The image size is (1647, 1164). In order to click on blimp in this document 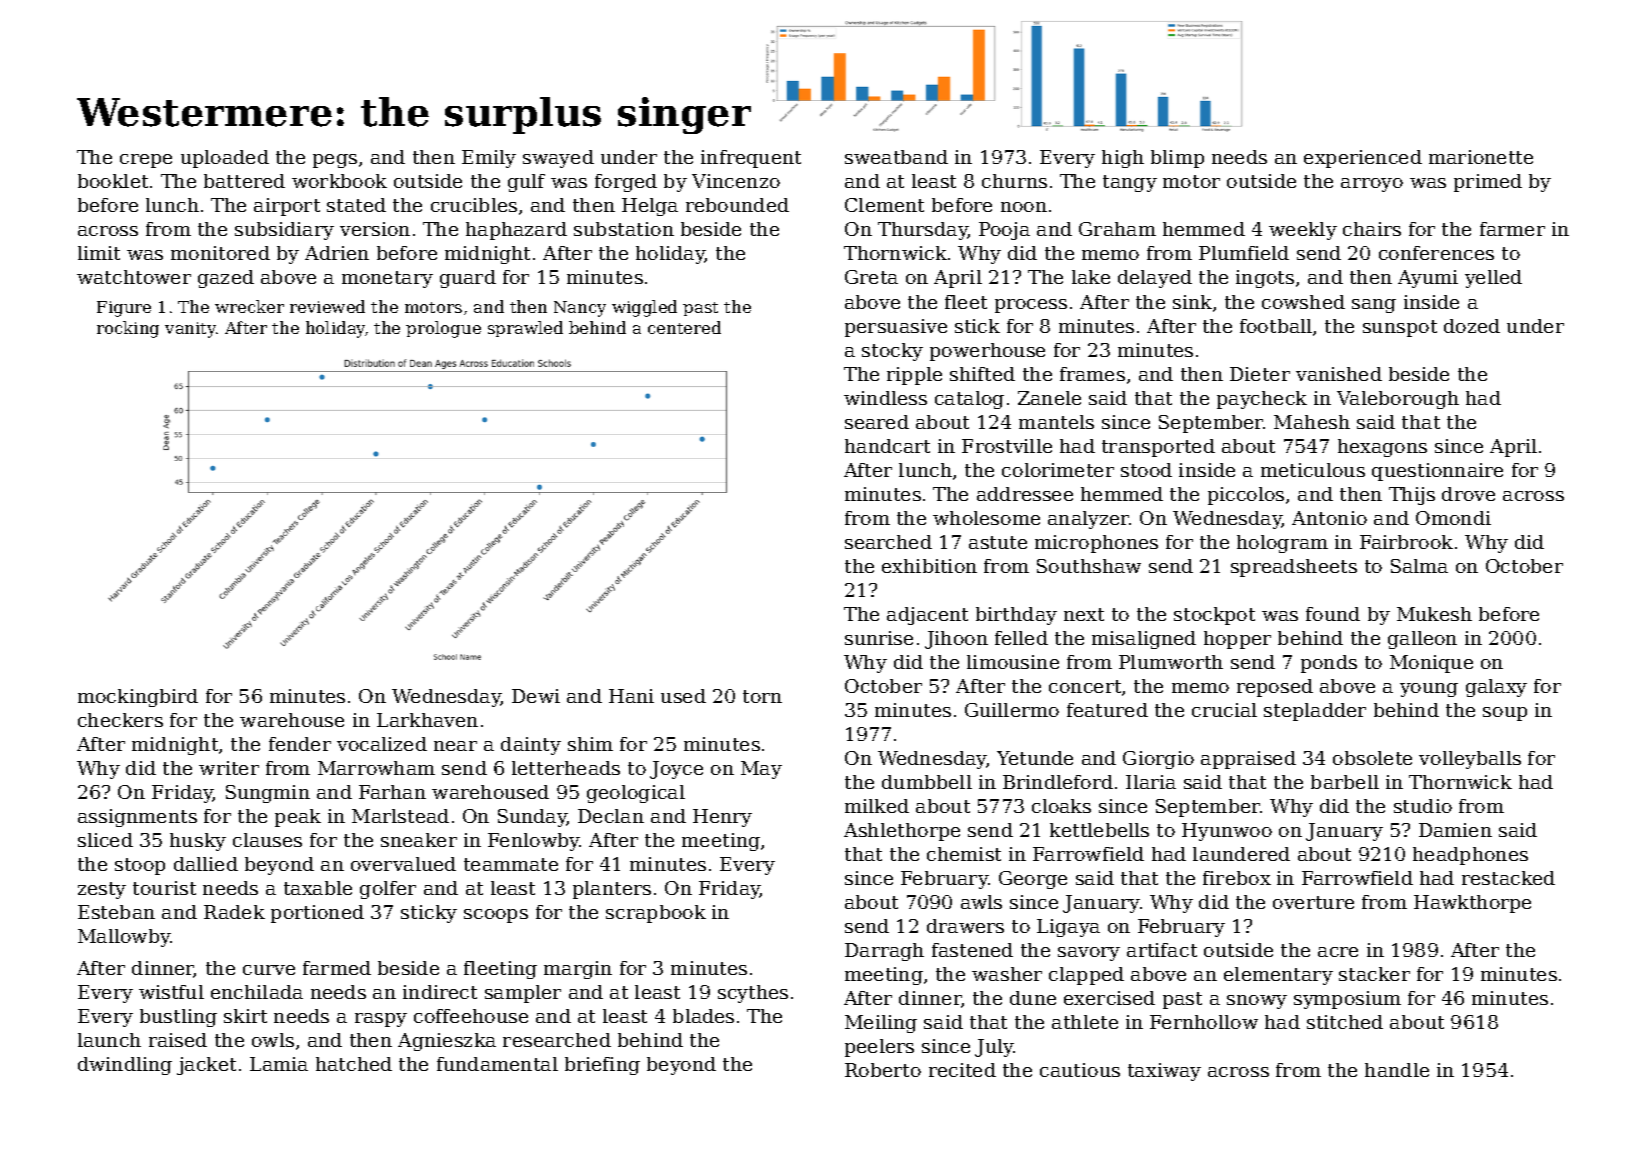, I will do `click(1177, 159)`.
